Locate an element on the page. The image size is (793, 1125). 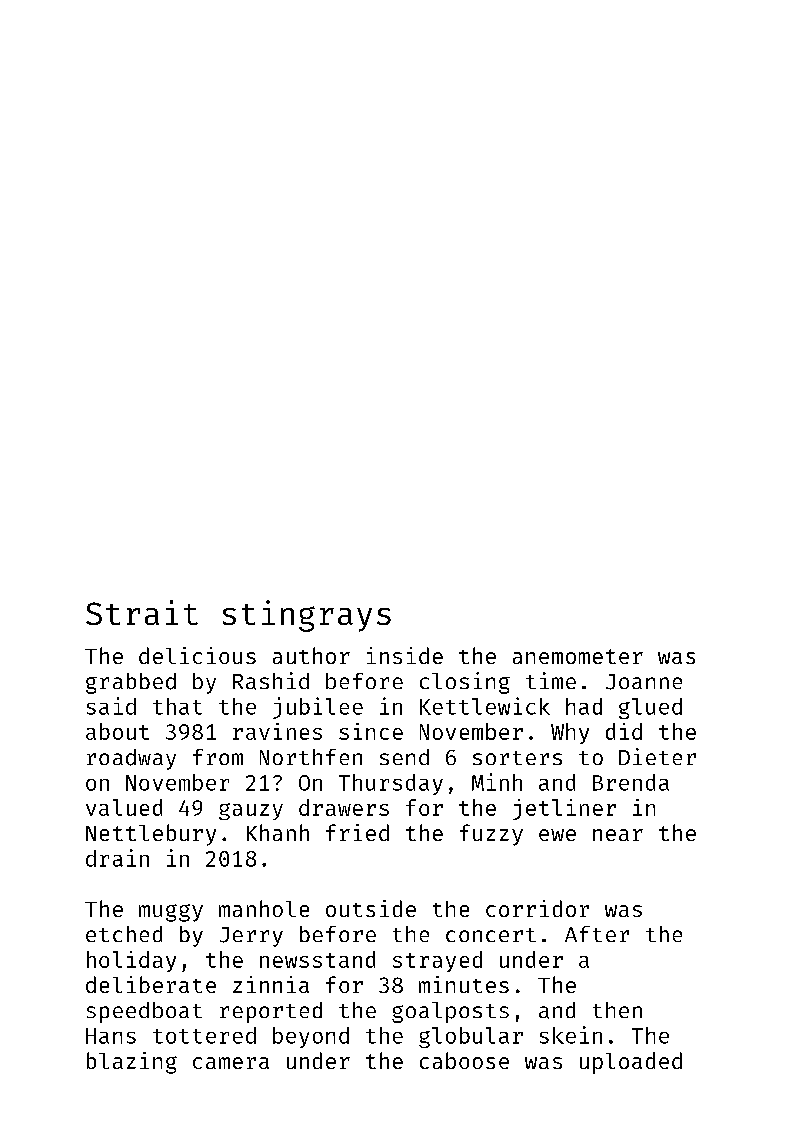
camera is located at coordinates (231, 1063).
